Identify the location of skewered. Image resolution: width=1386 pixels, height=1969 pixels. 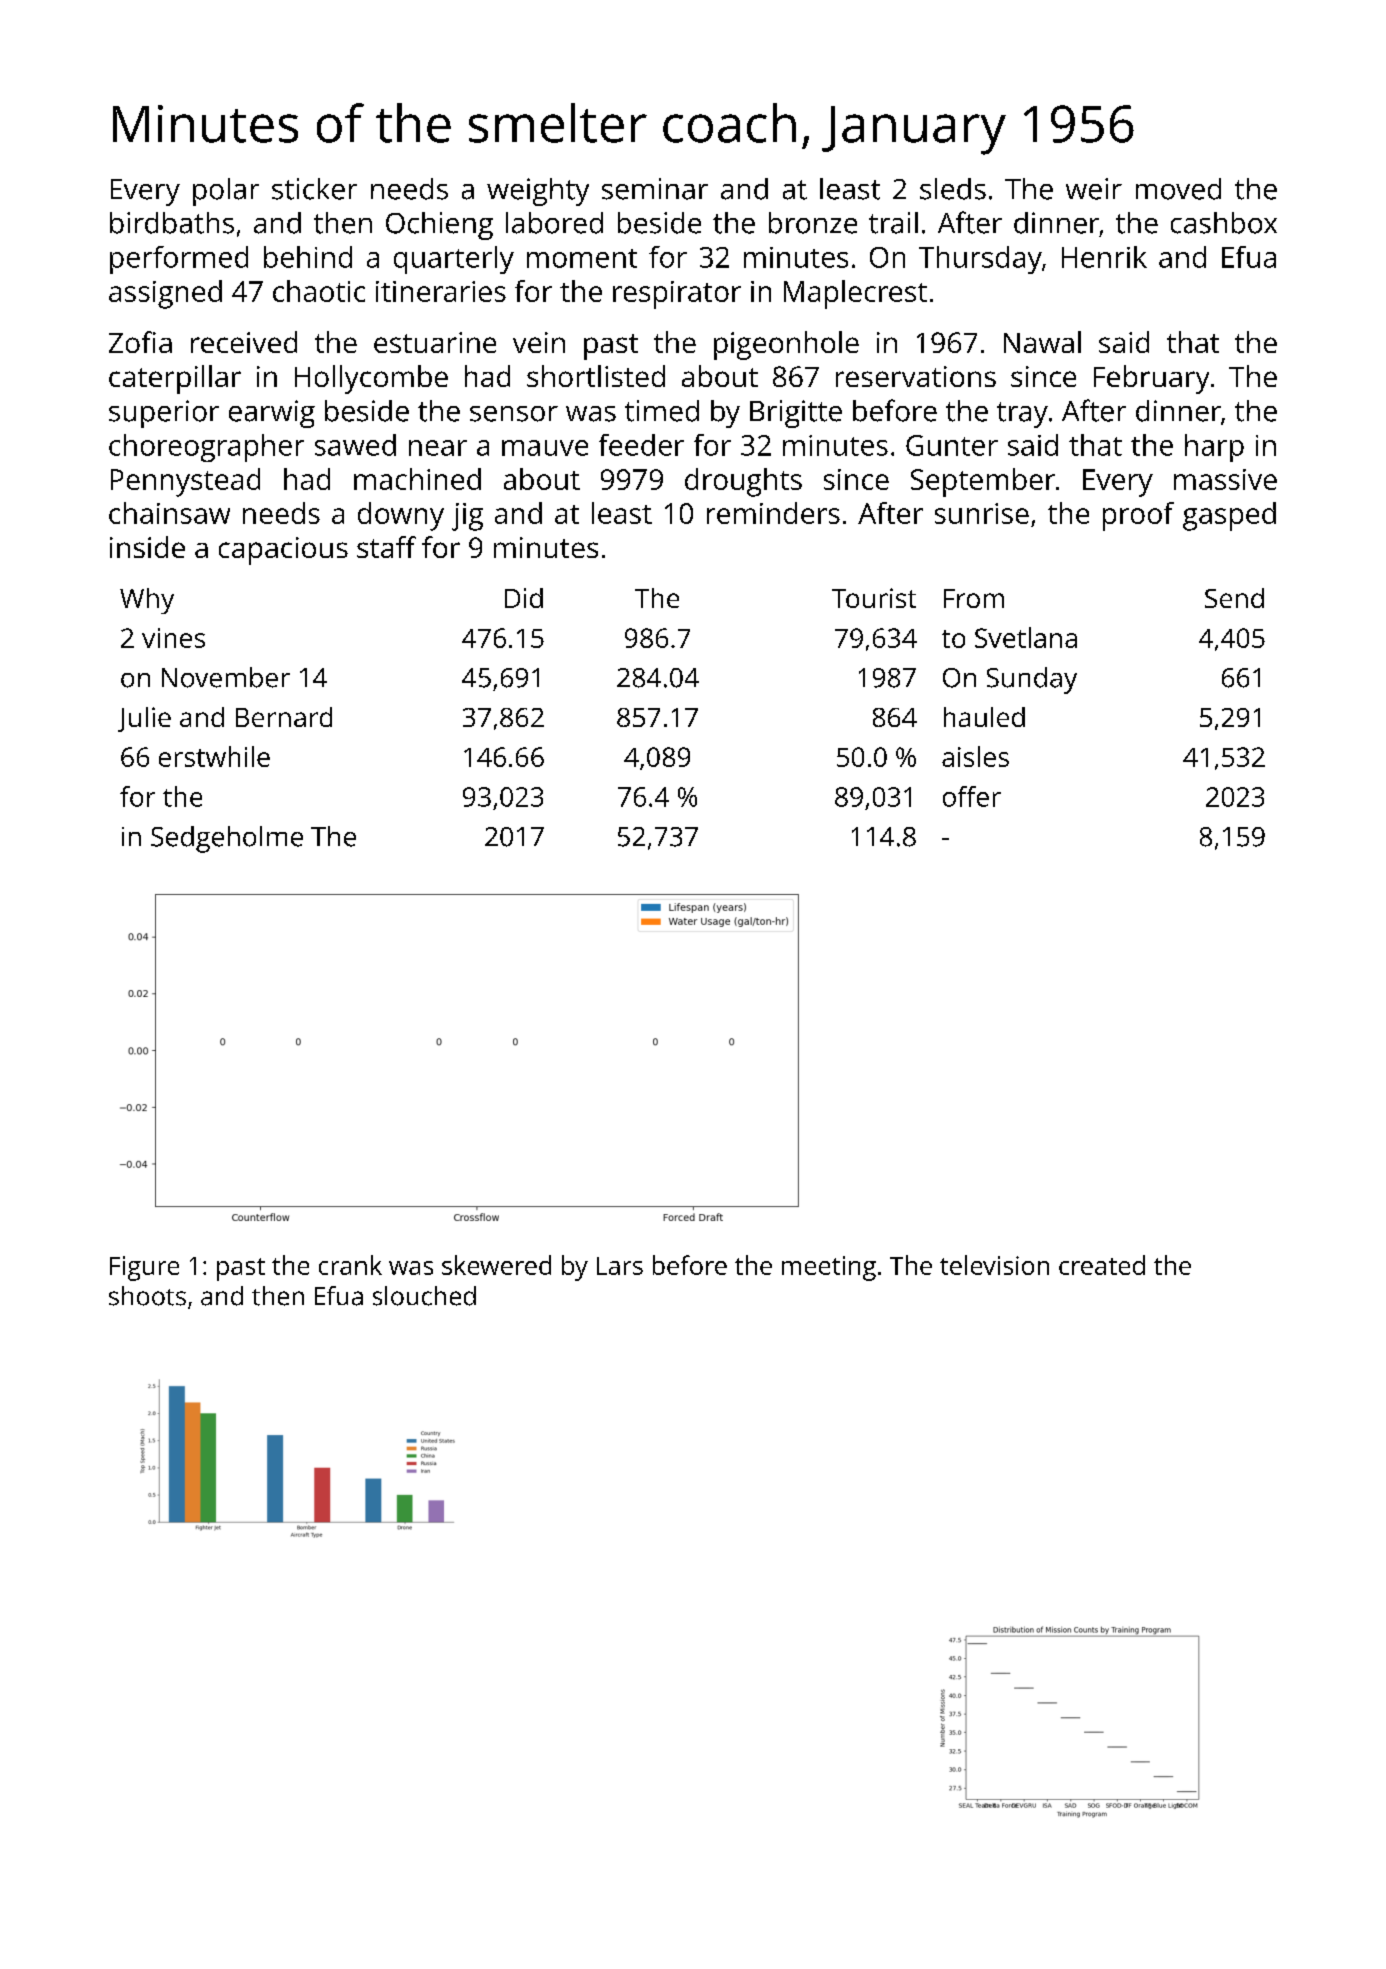
(496, 1265).
